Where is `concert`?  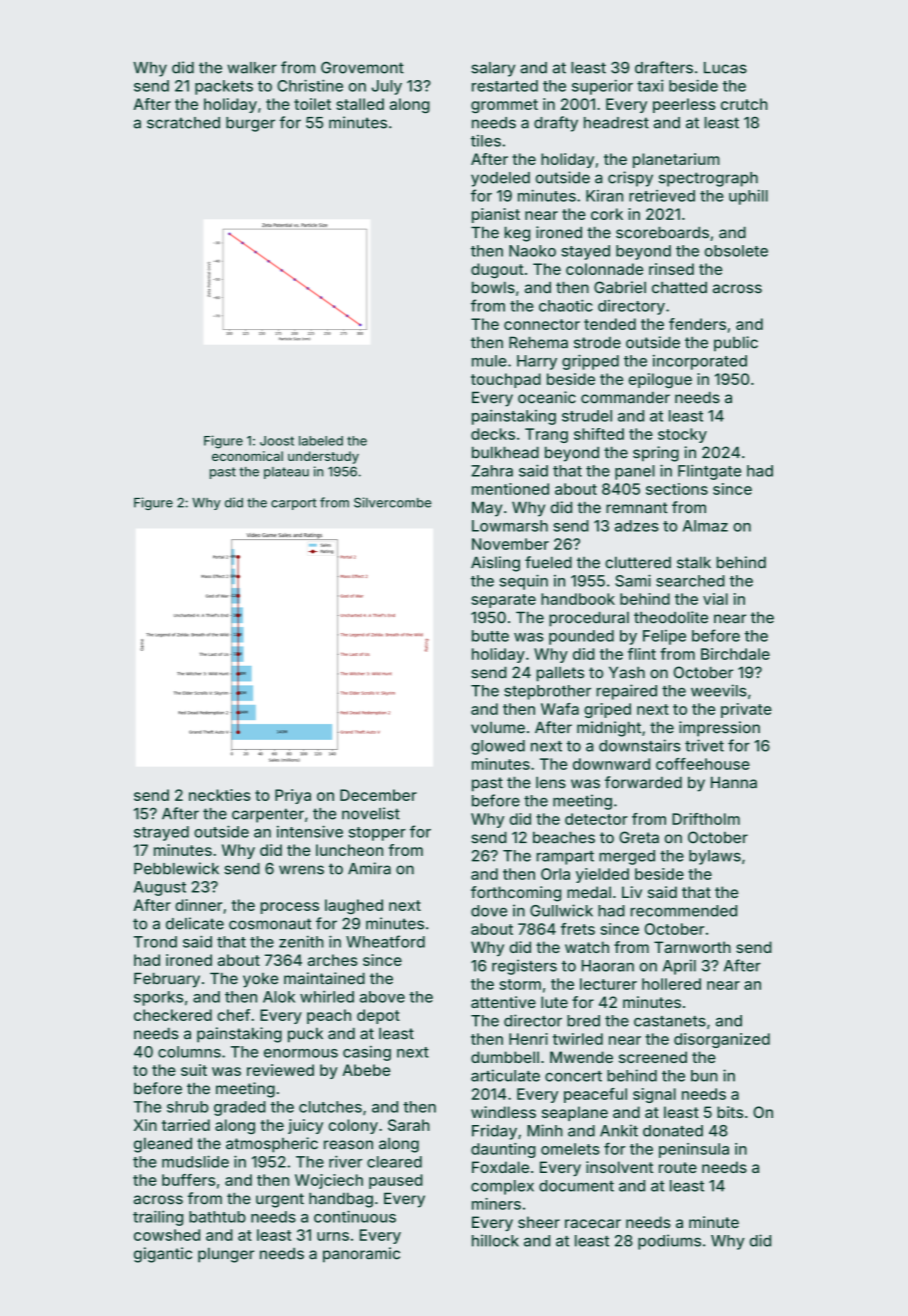
concert is located at coordinates (573, 1076).
